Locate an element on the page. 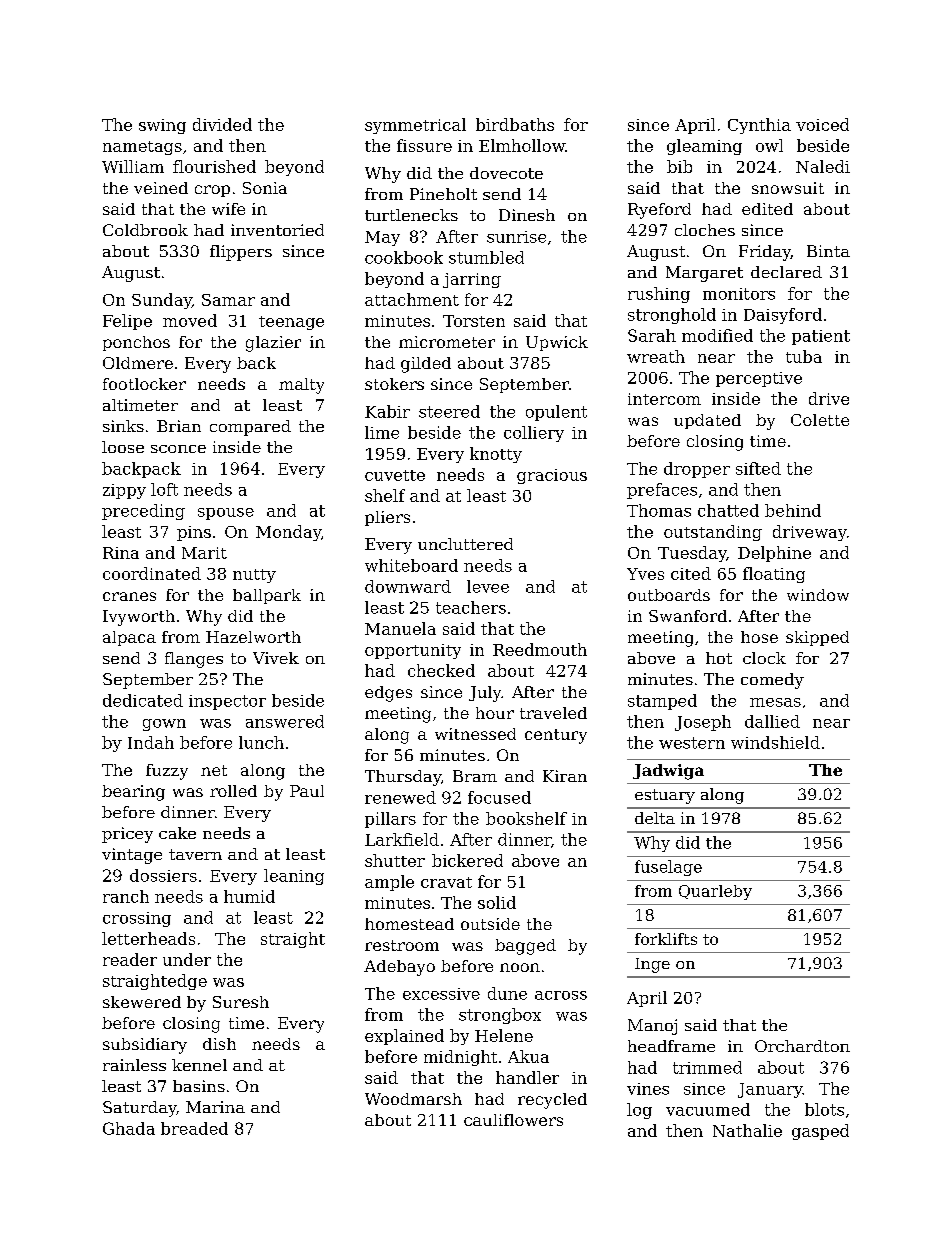 This document has width=952, height=1233. bib is located at coordinates (679, 166).
